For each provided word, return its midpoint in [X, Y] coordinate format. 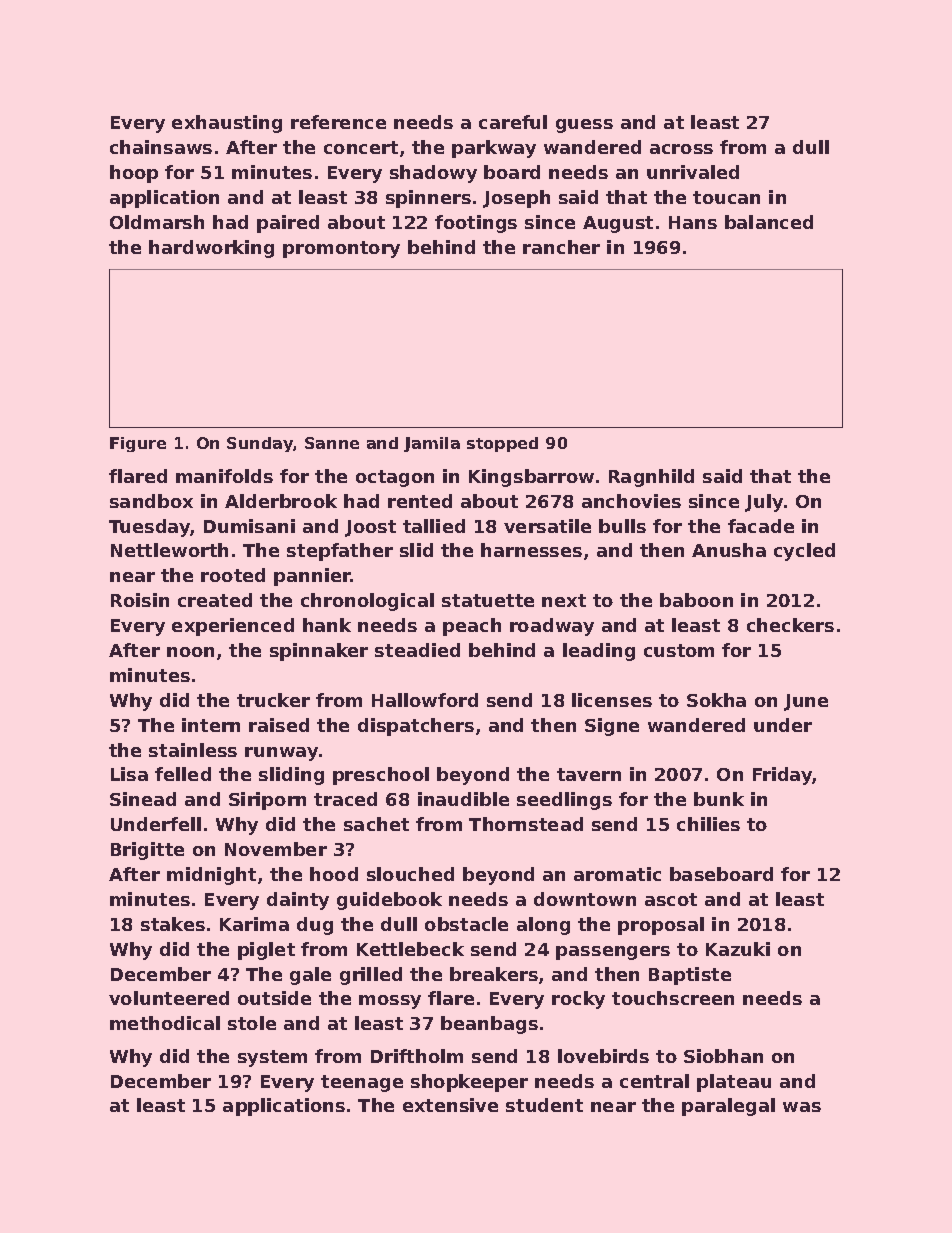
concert [361, 147]
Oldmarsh [157, 222]
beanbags [489, 1025]
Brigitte [147, 851]
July [764, 503]
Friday [783, 776]
